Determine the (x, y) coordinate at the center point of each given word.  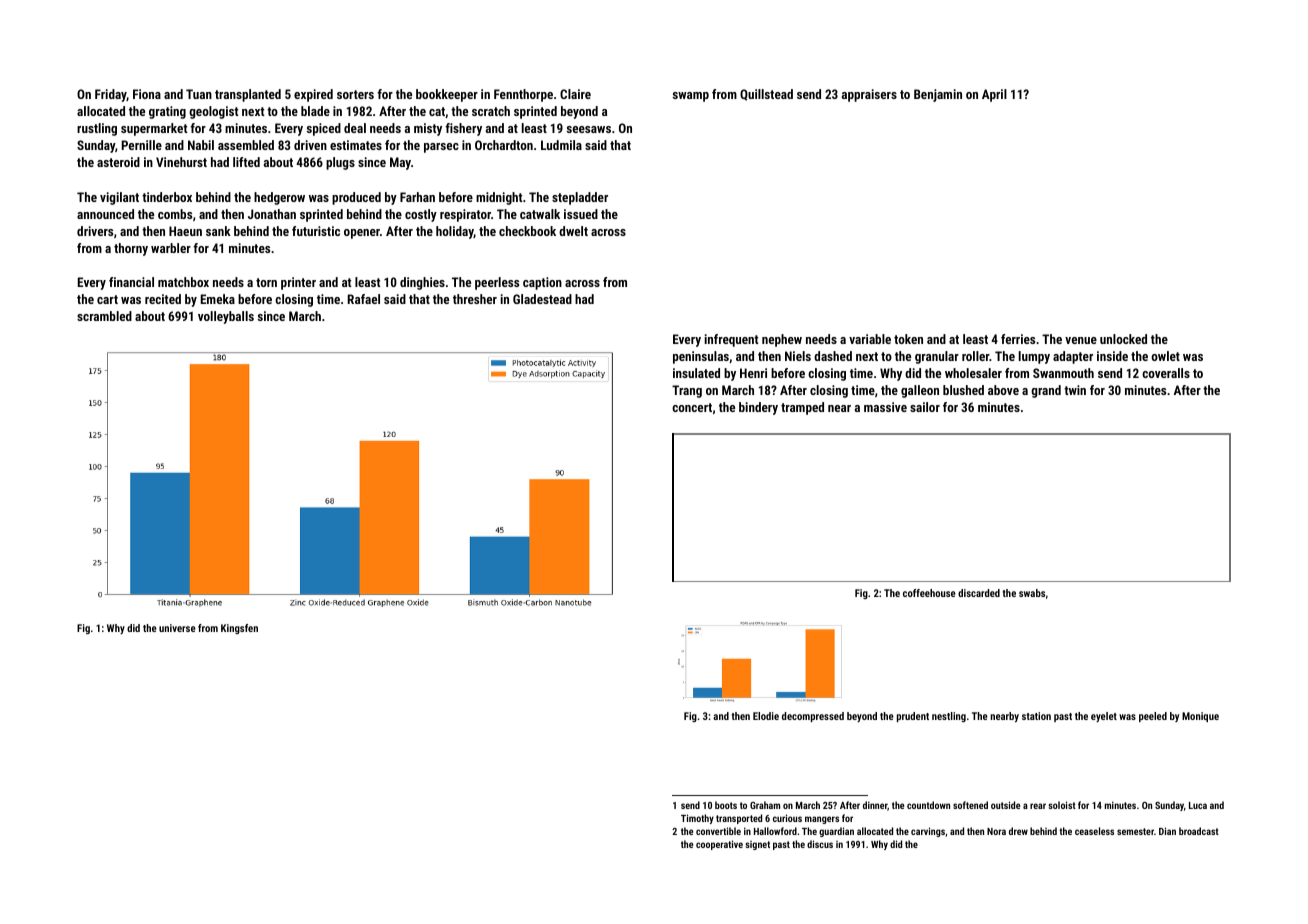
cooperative (719, 845)
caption (542, 283)
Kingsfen (239, 629)
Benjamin (938, 95)
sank (218, 231)
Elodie (766, 716)
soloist (1062, 805)
